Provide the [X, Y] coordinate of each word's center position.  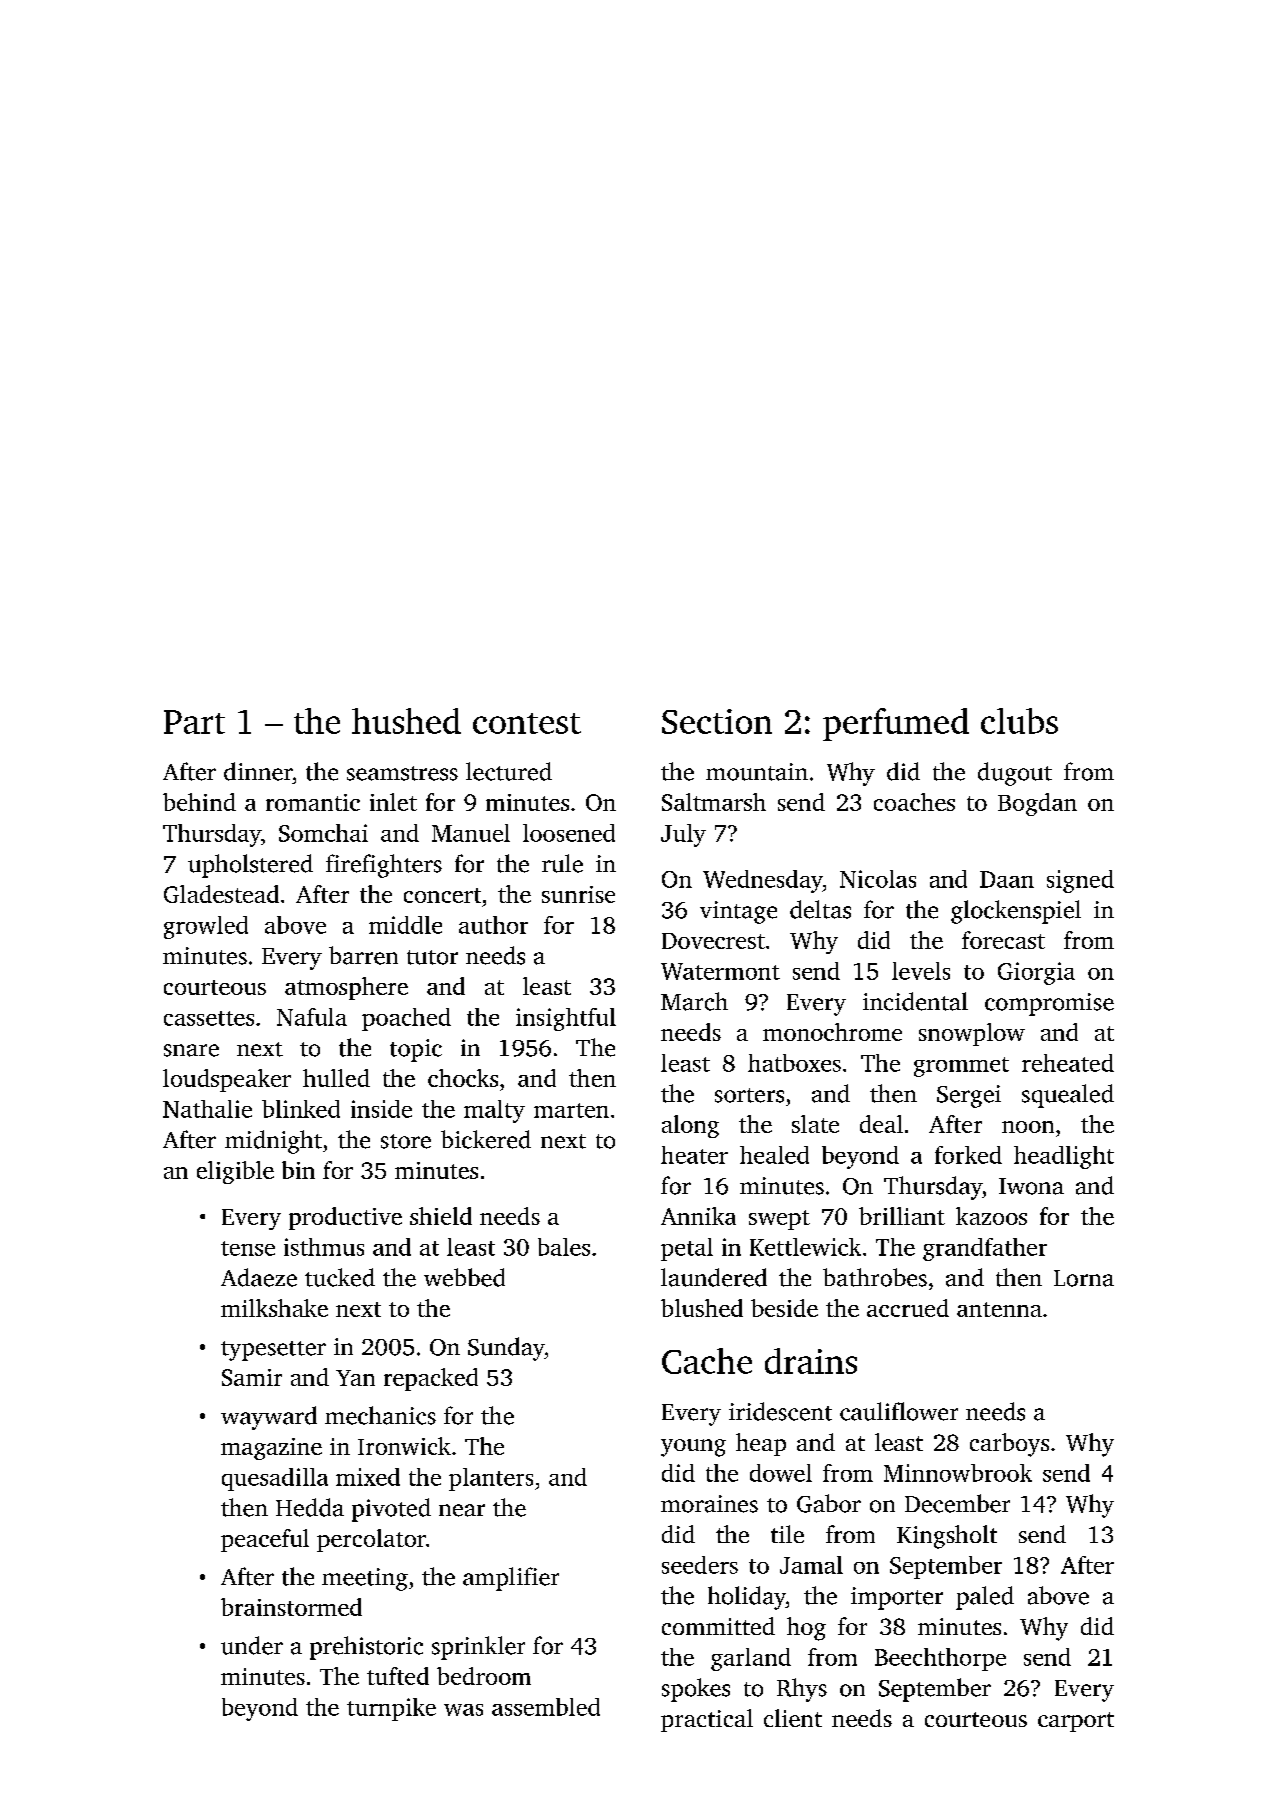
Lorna [1084, 1278]
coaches [914, 802]
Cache [707, 1361]
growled [206, 927]
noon [1028, 1127]
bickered [486, 1139]
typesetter [273, 1351]
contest [527, 723]
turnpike [391, 1709]
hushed [406, 721]
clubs [1019, 721]
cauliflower [899, 1411]
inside [381, 1109]
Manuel [471, 833]
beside [784, 1308]
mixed [368, 1477]
